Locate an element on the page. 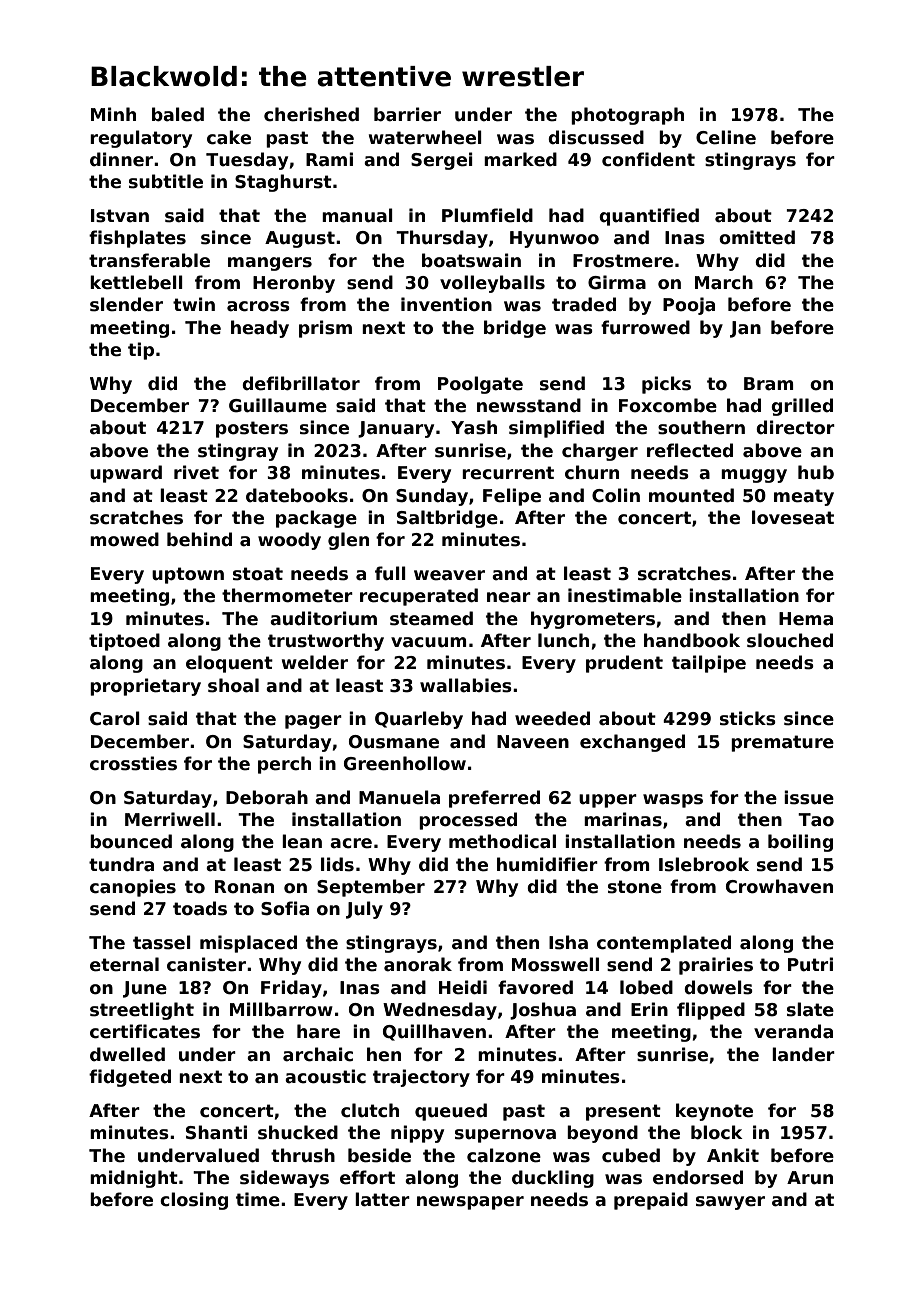  rivet is located at coordinates (196, 472).
